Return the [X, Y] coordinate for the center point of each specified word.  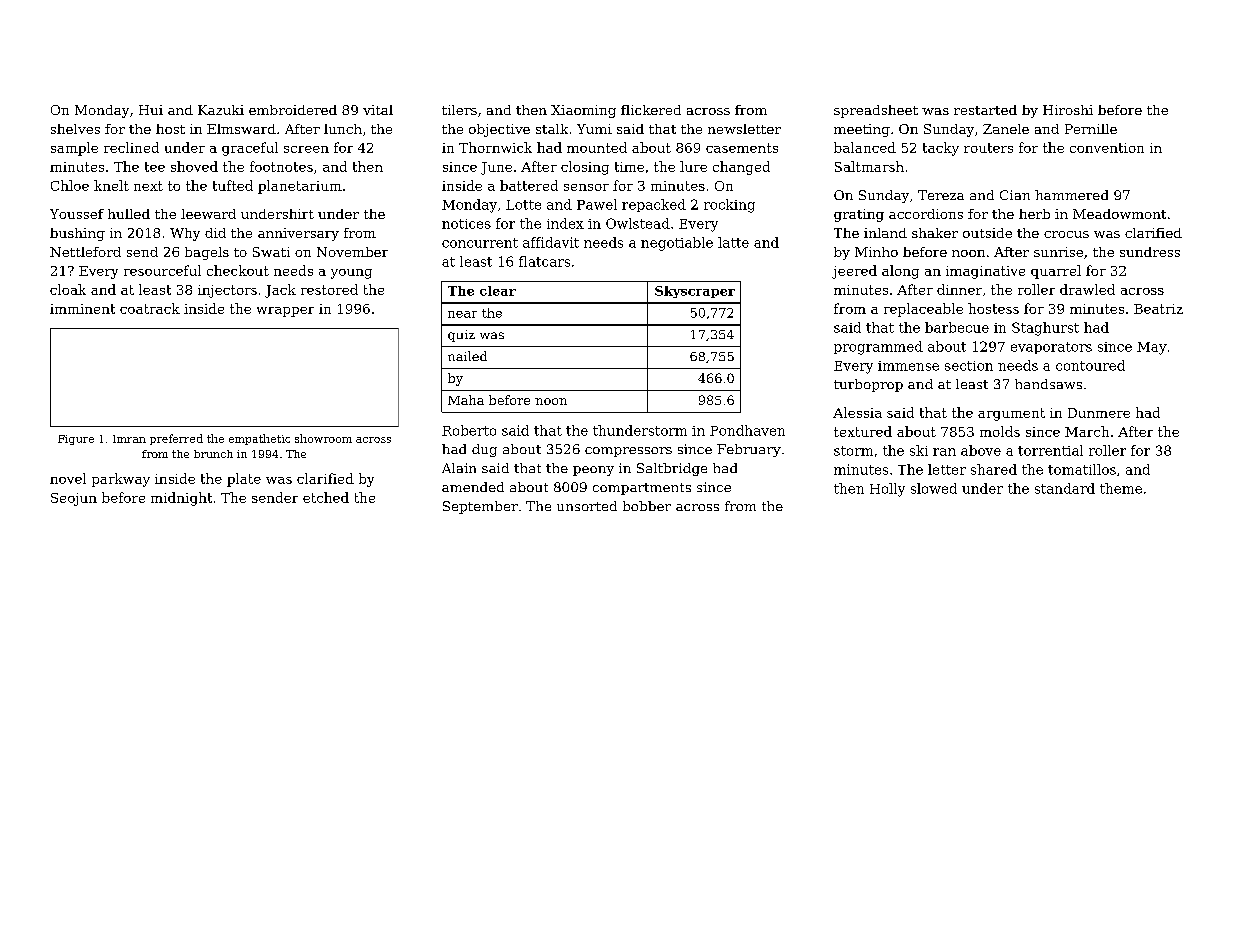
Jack [280, 291]
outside [987, 233]
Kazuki [221, 110]
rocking [729, 206]
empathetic [259, 439]
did [215, 233]
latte [733, 242]
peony [593, 471]
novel [68, 478]
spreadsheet [876, 111]
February [749, 450]
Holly [887, 490]
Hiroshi [1068, 110]
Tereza [941, 195]
